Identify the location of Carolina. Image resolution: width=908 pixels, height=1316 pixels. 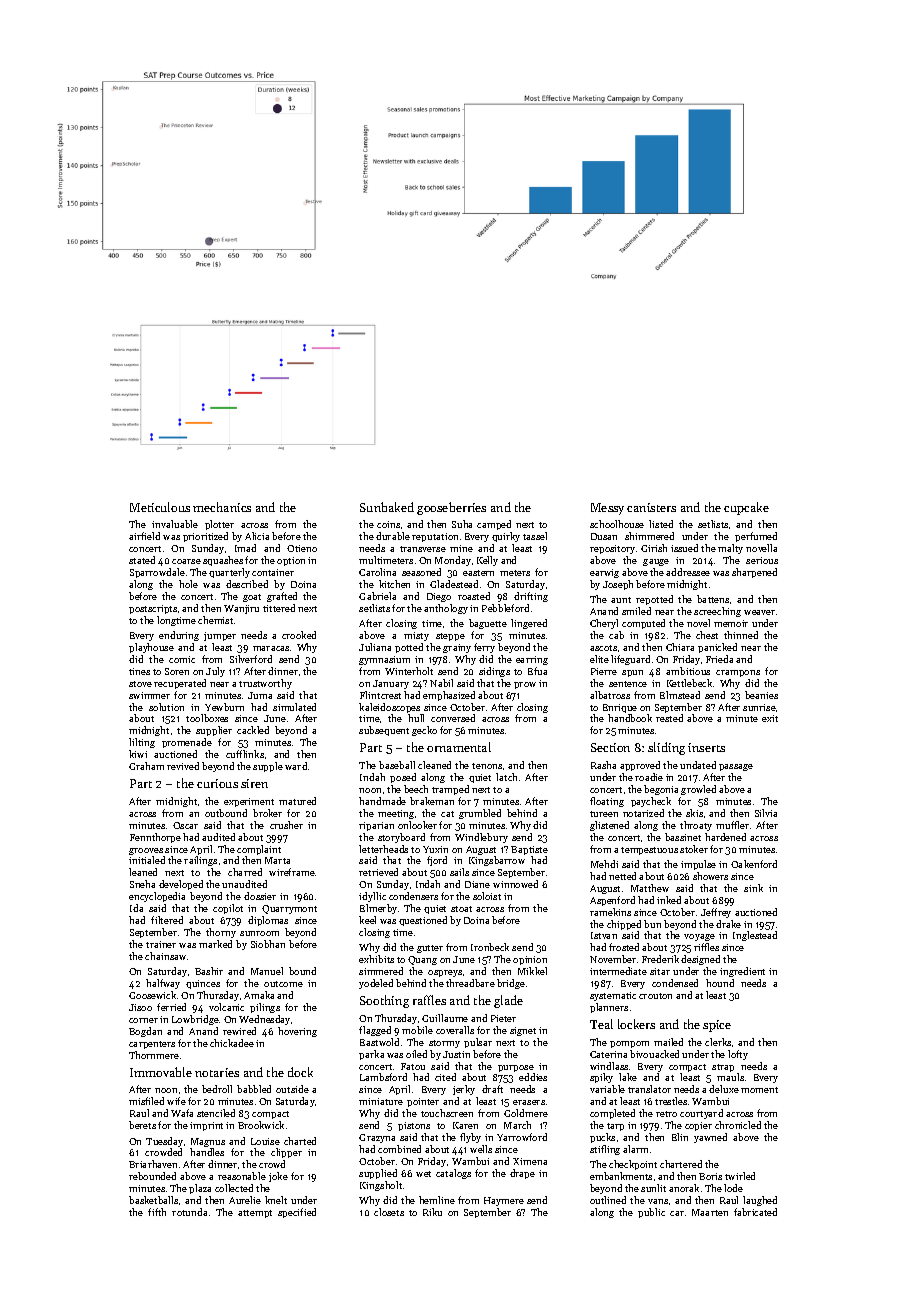
(377, 572).
